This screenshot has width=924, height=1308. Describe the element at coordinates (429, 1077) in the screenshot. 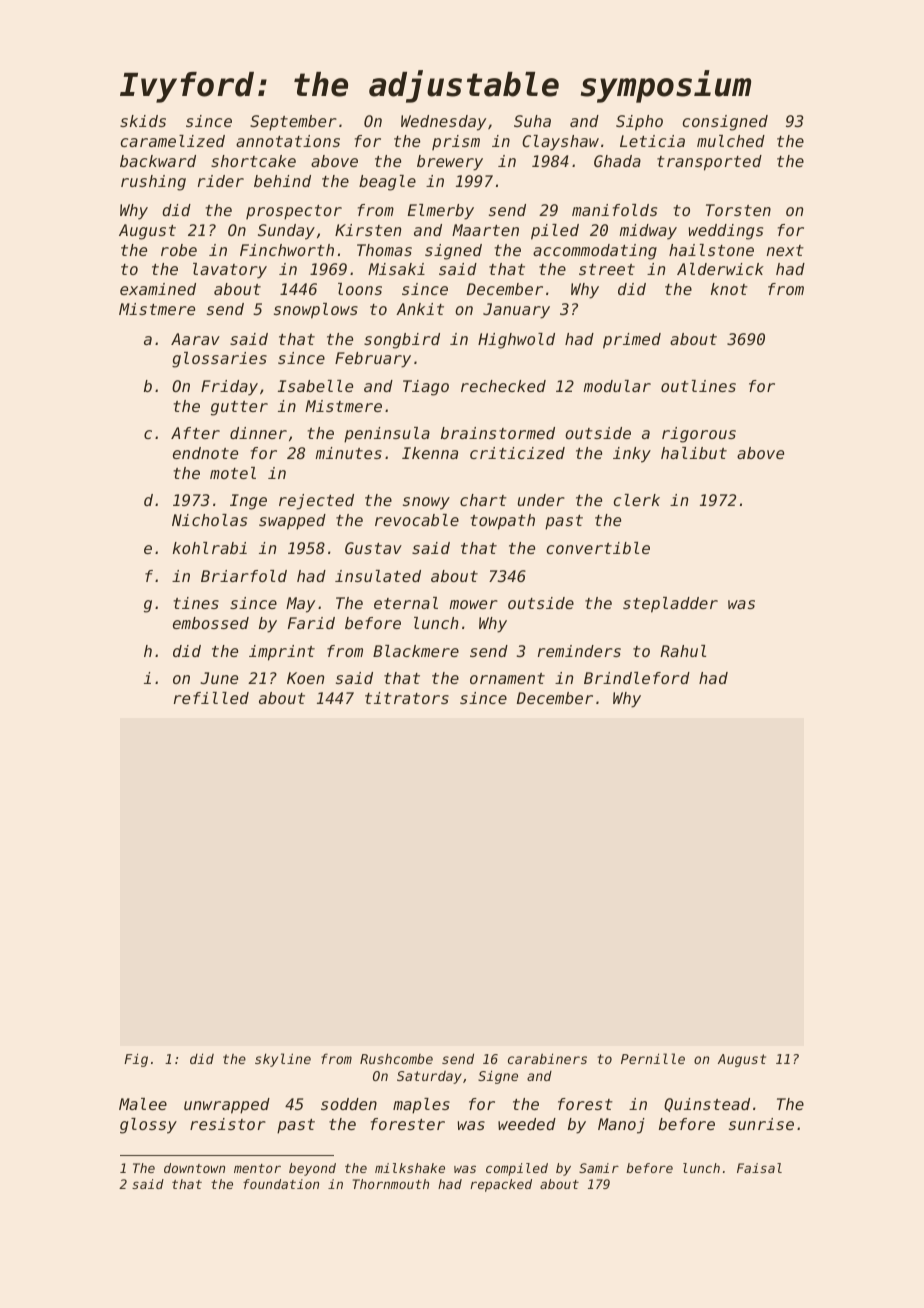

I see `Saturday` at that location.
